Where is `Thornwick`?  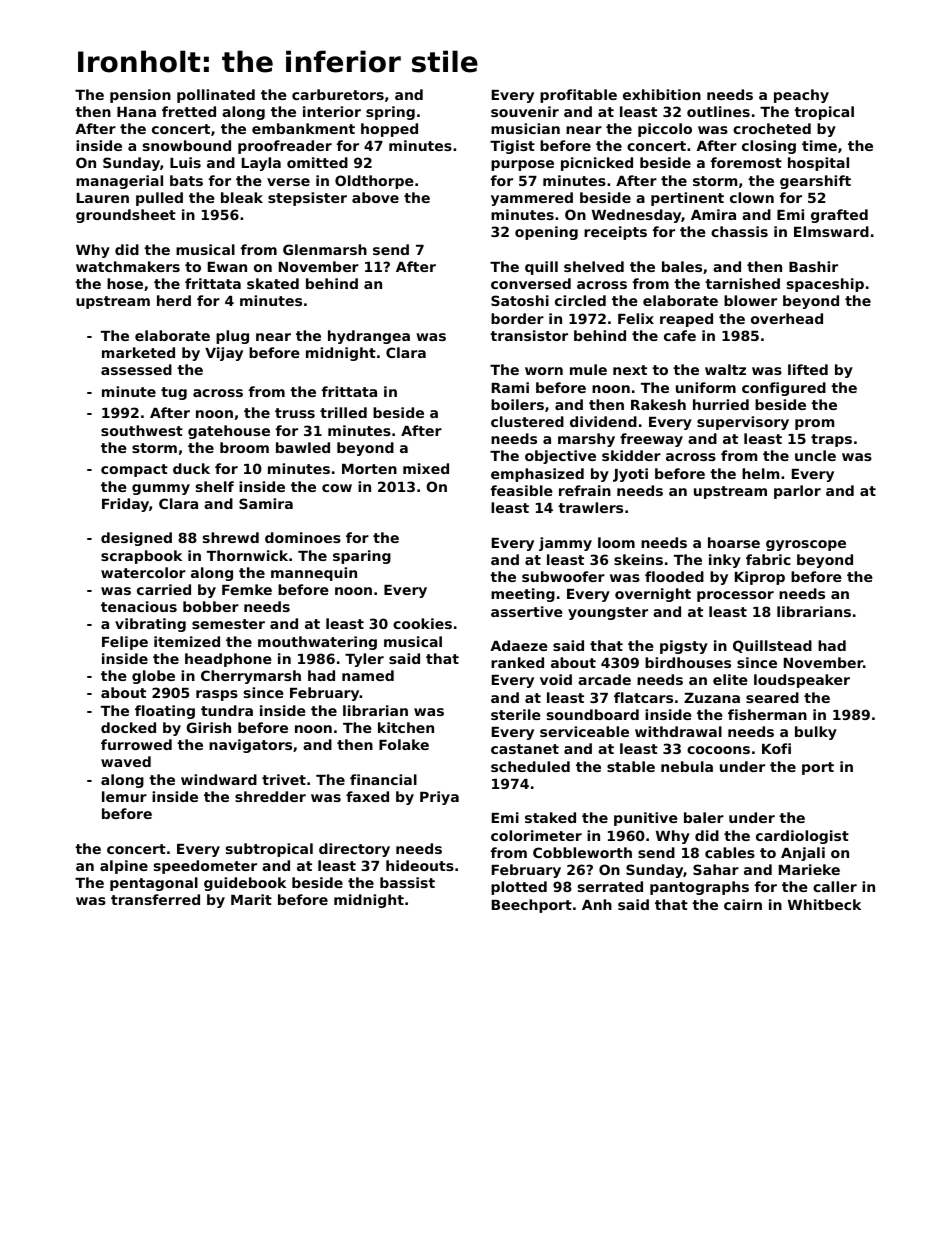
Thornwick is located at coordinates (247, 555).
